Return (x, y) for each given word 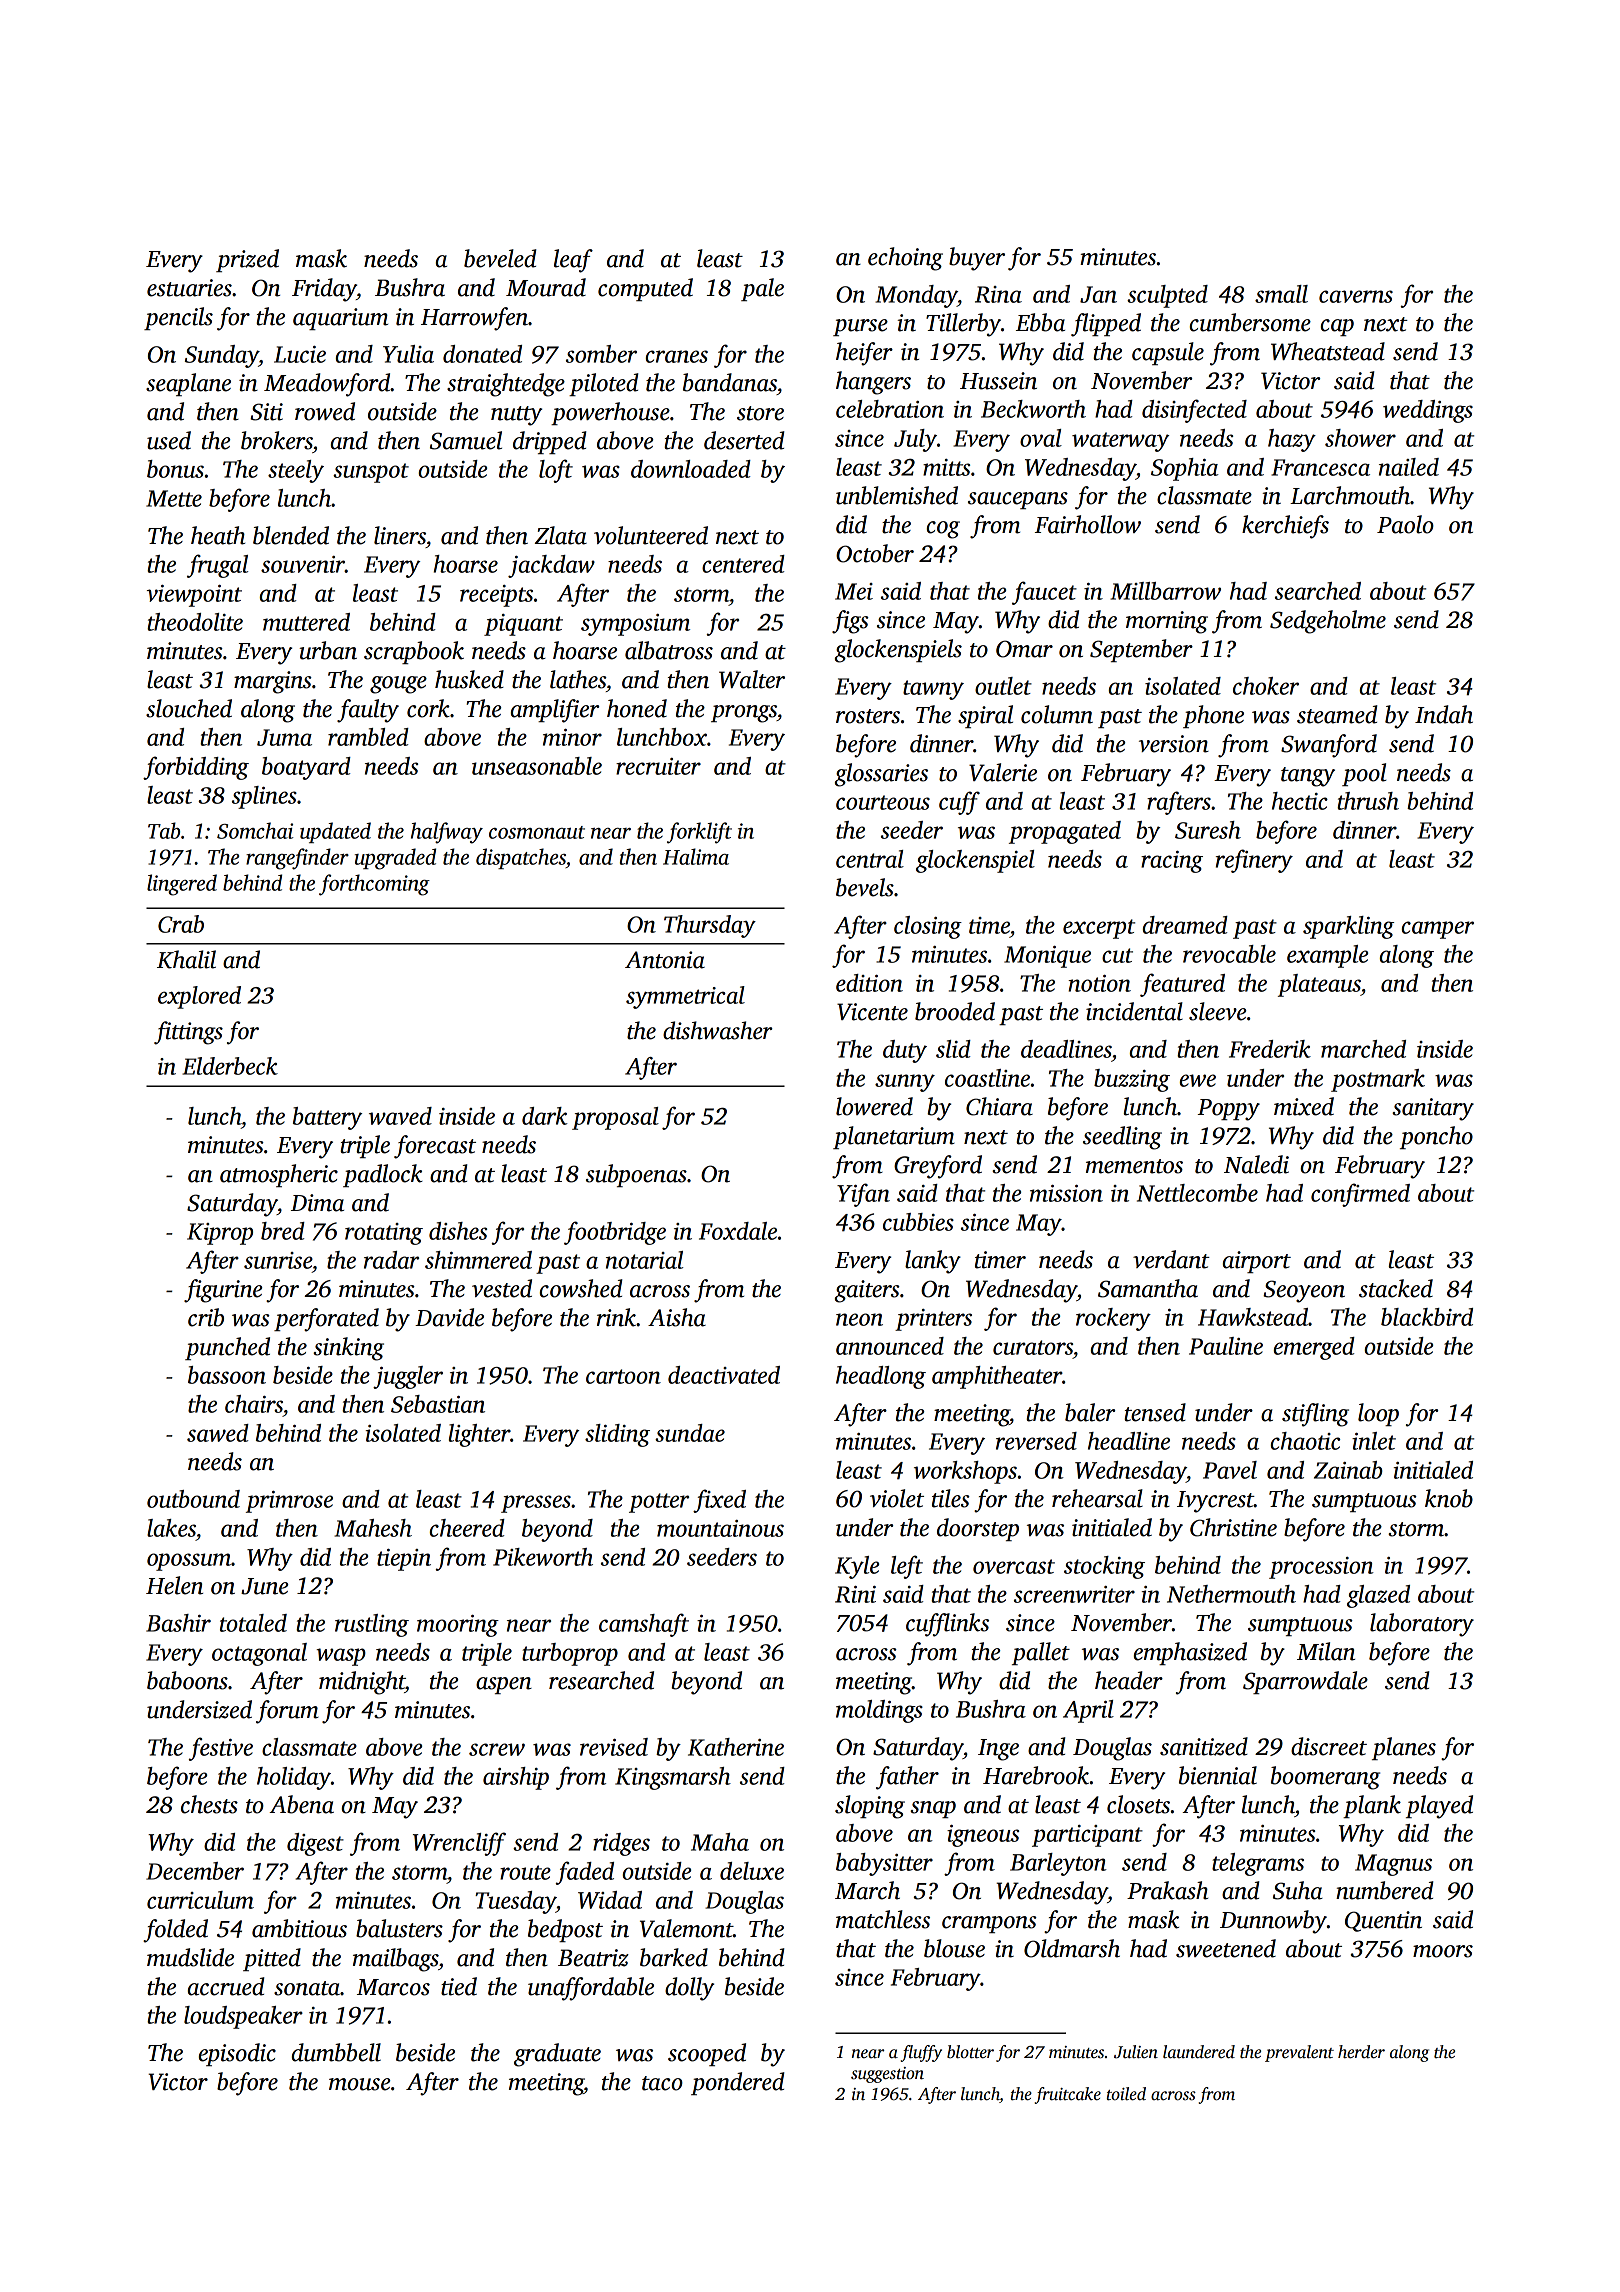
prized (247, 260)
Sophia (1185, 469)
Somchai (255, 830)
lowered (874, 1106)
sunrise (278, 1260)
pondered (738, 2083)
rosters (868, 716)
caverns (1356, 296)
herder (1361, 2052)
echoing (905, 259)
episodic (237, 2054)
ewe (1198, 1080)
